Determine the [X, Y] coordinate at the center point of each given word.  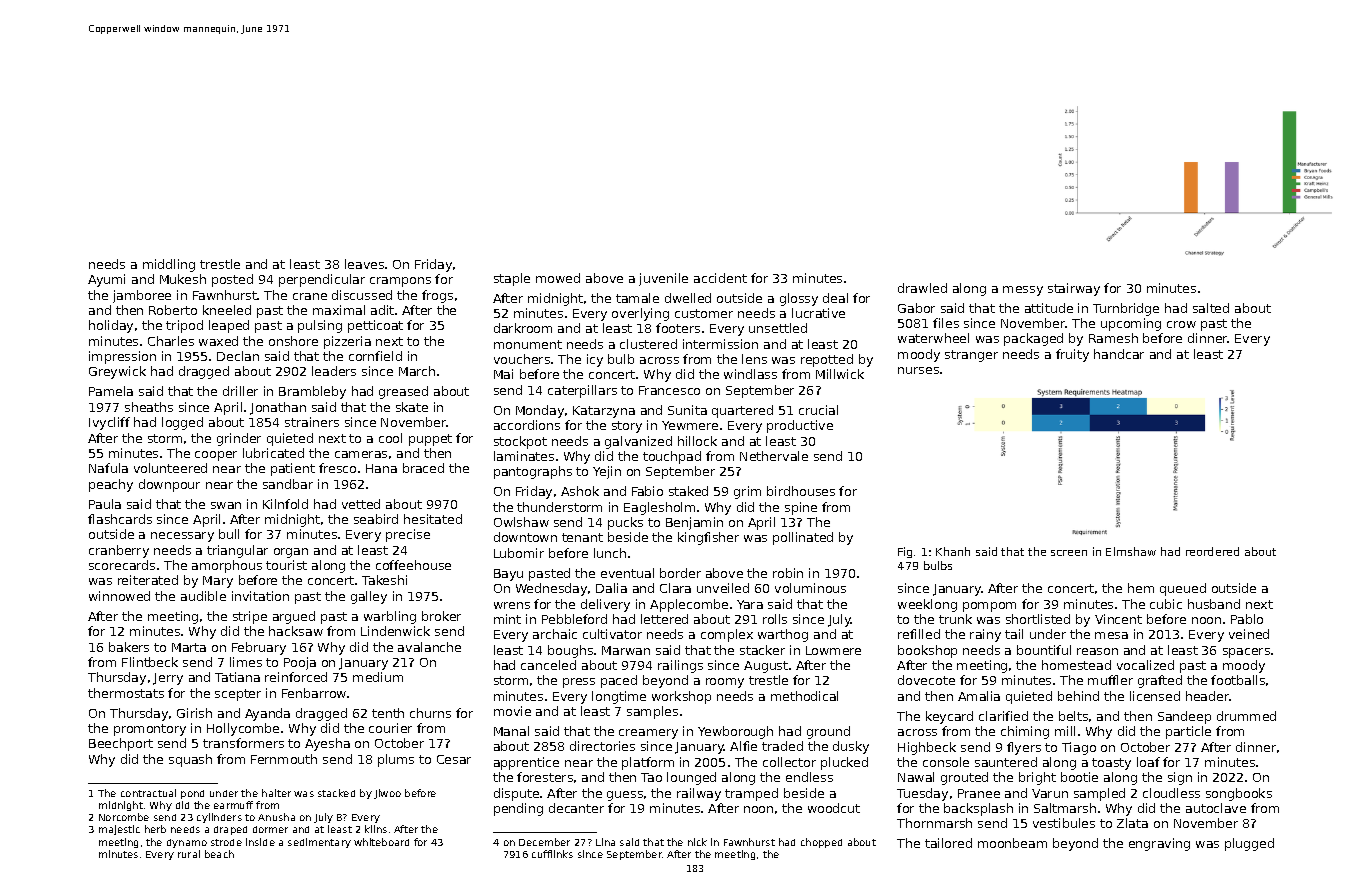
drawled [922, 288]
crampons [400, 282]
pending [518, 809]
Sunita [687, 410]
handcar [1119, 354]
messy [1023, 291]
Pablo [1247, 619]
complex [727, 635]
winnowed [119, 596]
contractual [148, 793]
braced [423, 468]
